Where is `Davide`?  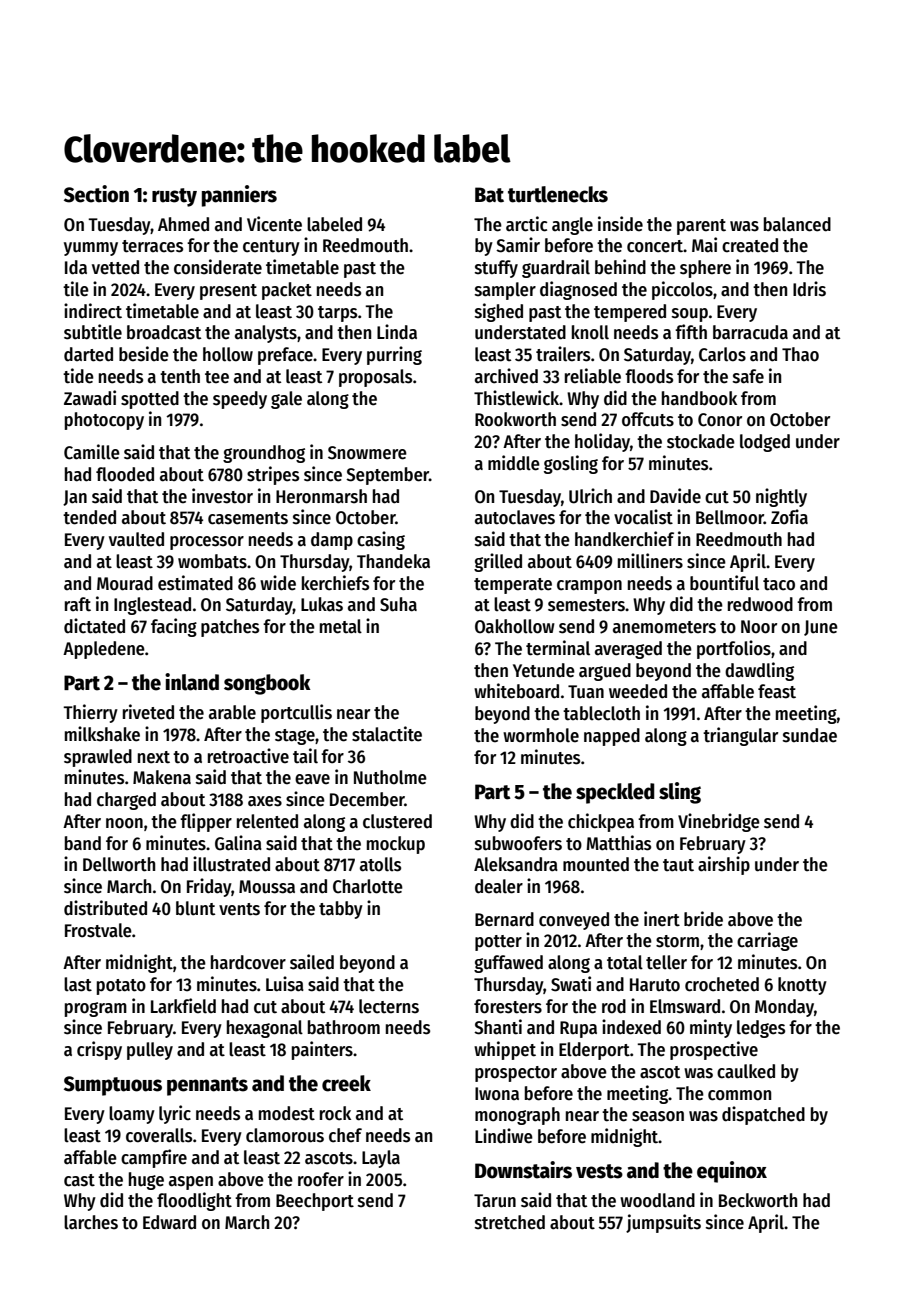 Davide is located at coordinates (675, 496).
